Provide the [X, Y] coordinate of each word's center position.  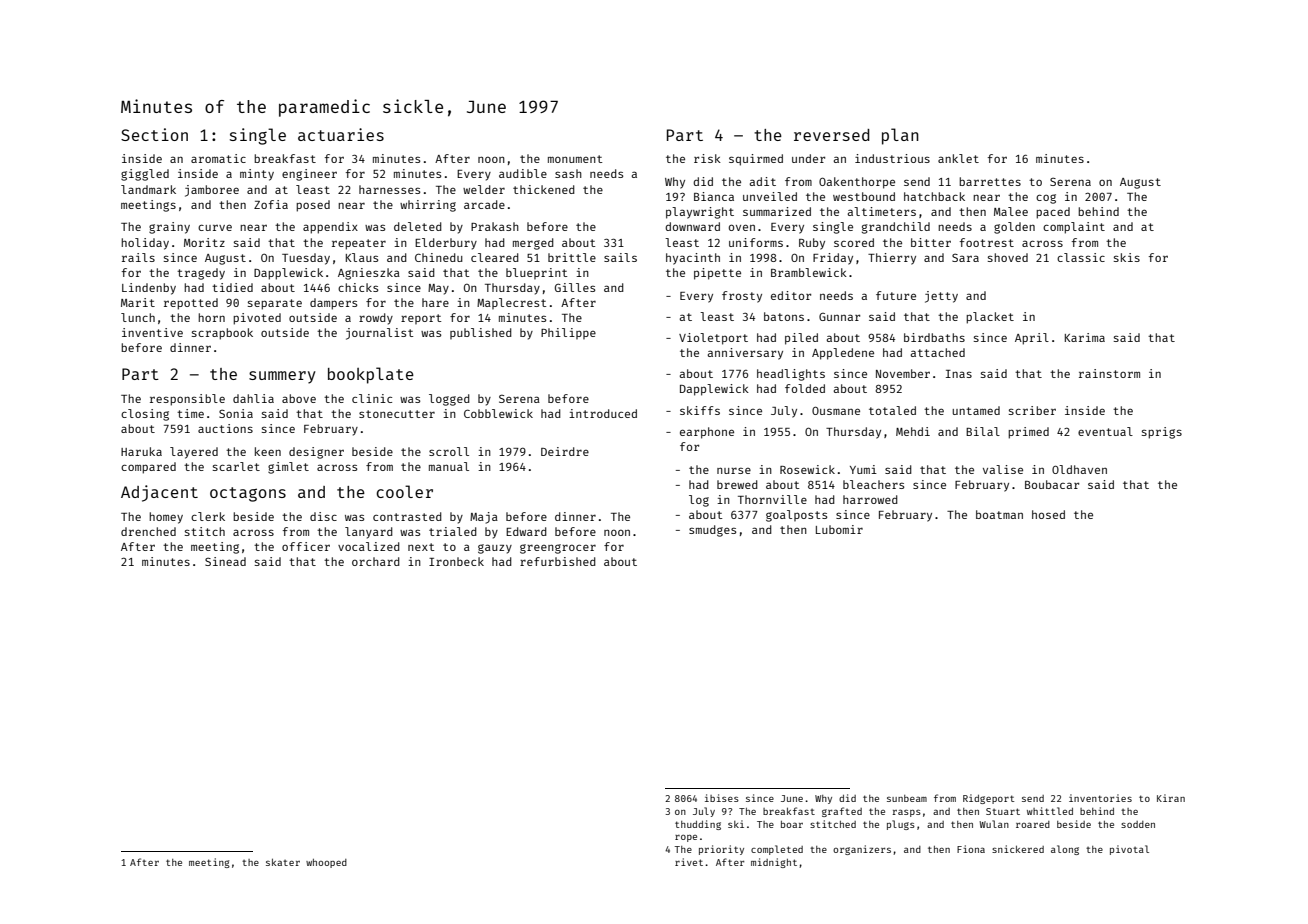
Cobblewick [498, 413]
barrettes [990, 181]
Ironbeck [456, 561]
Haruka [141, 451]
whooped [326, 863]
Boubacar [1052, 484]
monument [575, 159]
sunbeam [907, 798]
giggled [145, 175]
